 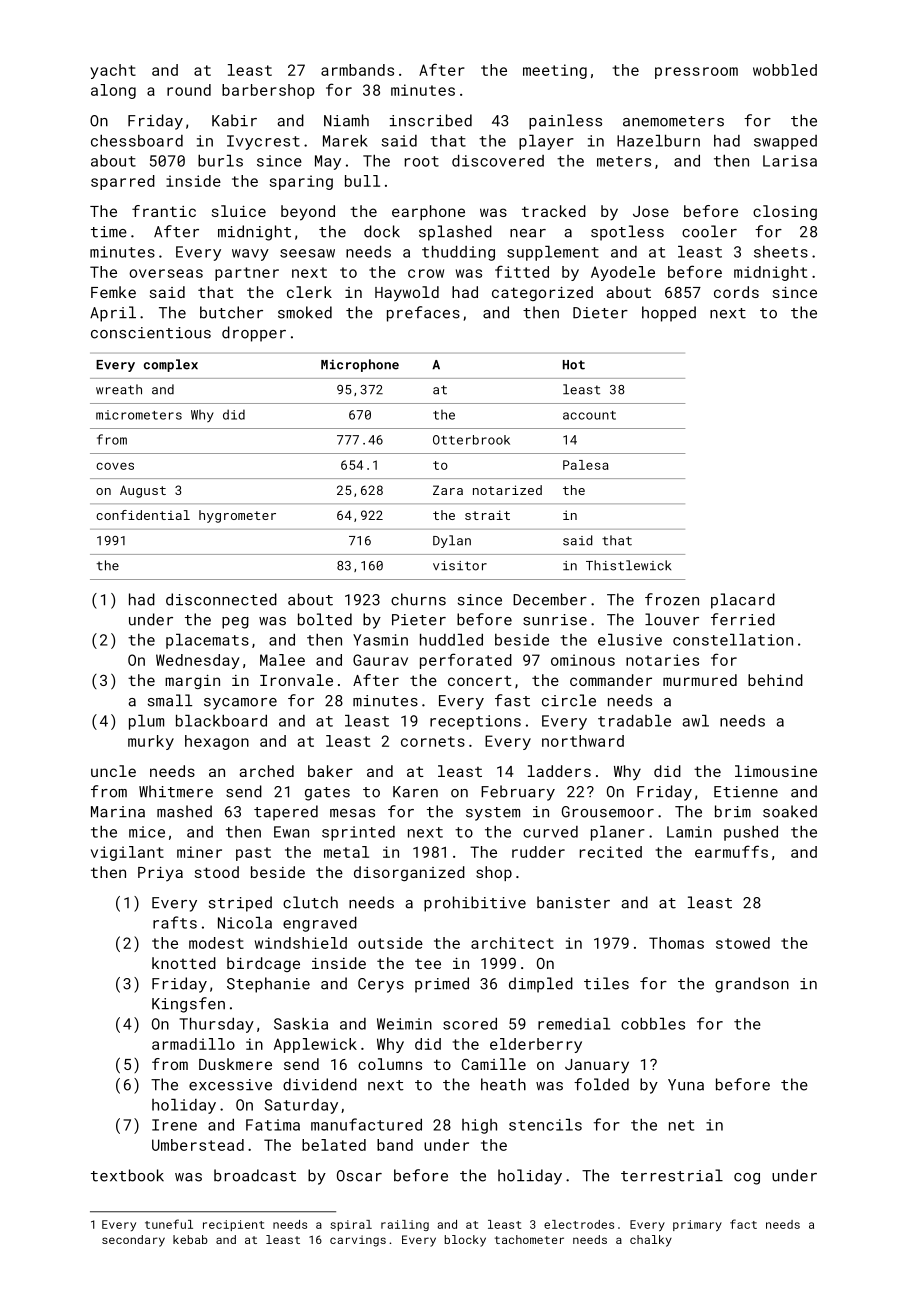 What do you see at coordinates (189, 90) in the page?
I see `round` at bounding box center [189, 90].
